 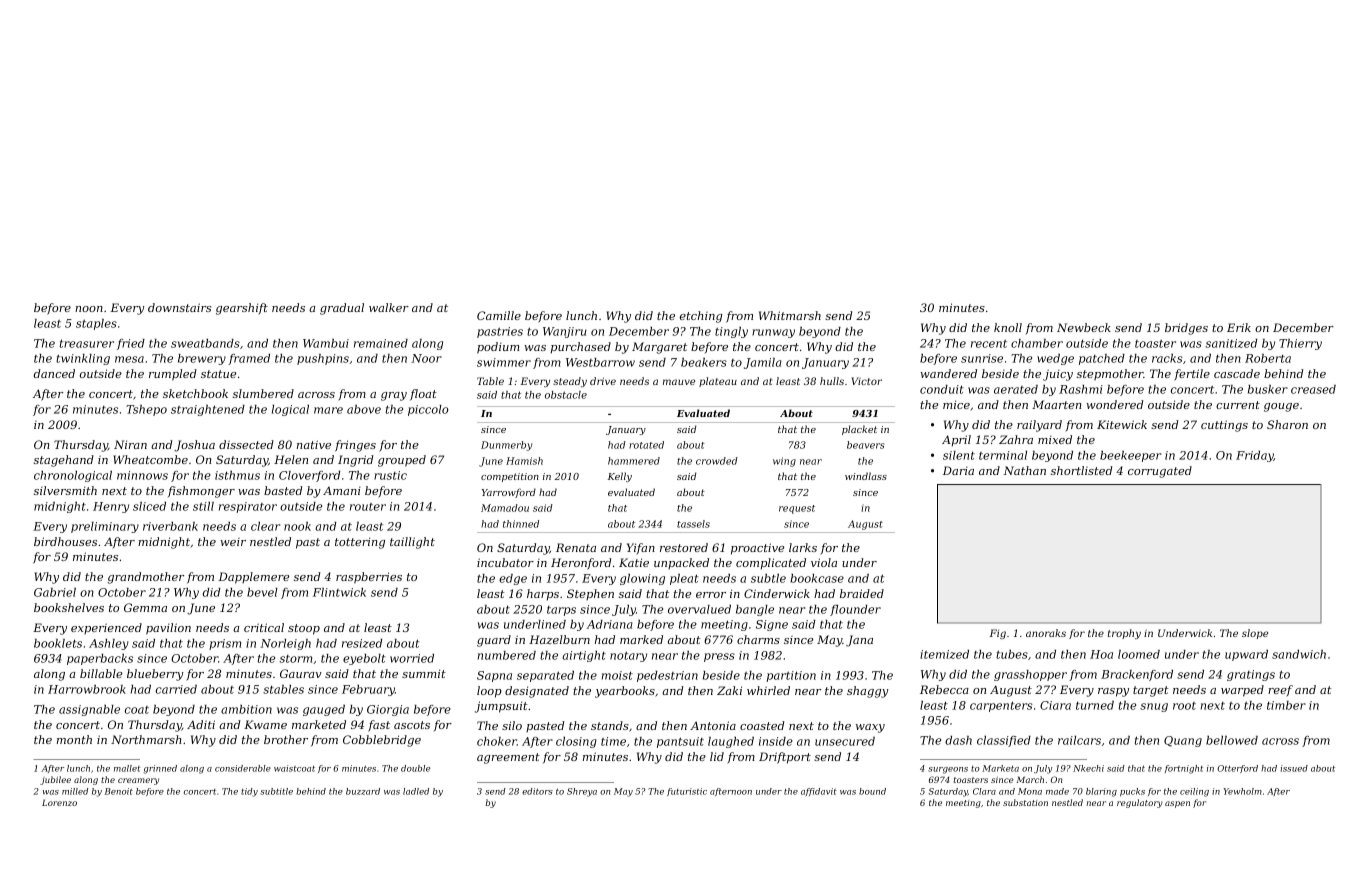 I want to click on sunrise, so click(x=982, y=358).
